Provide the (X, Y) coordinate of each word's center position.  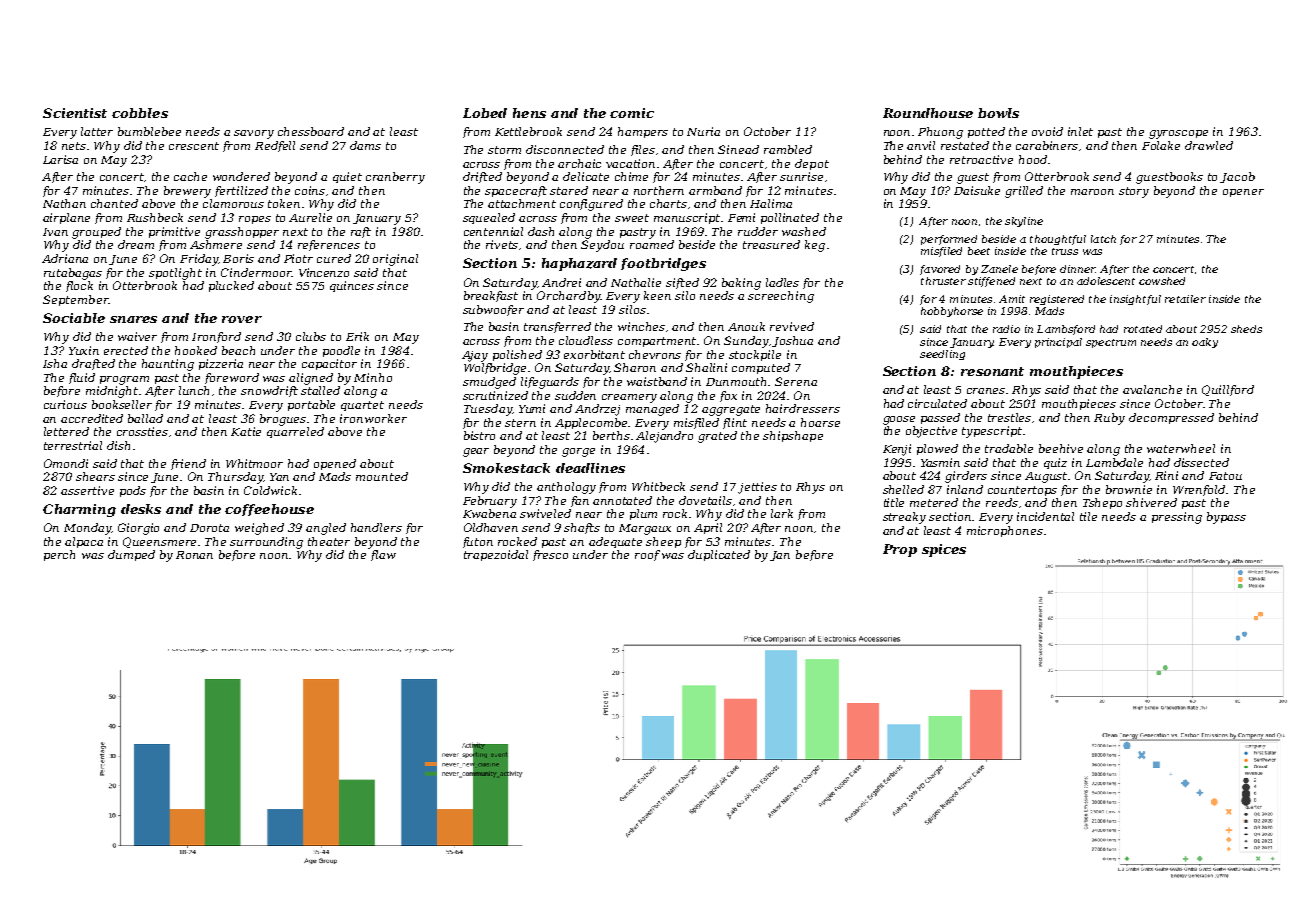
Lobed (485, 113)
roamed (652, 244)
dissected (1201, 462)
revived (792, 326)
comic (632, 113)
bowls (998, 113)
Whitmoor (254, 463)
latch (1103, 239)
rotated (1143, 329)
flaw (383, 555)
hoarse (820, 422)
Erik (357, 336)
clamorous (233, 203)
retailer (1185, 299)
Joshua (792, 341)
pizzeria (221, 364)
